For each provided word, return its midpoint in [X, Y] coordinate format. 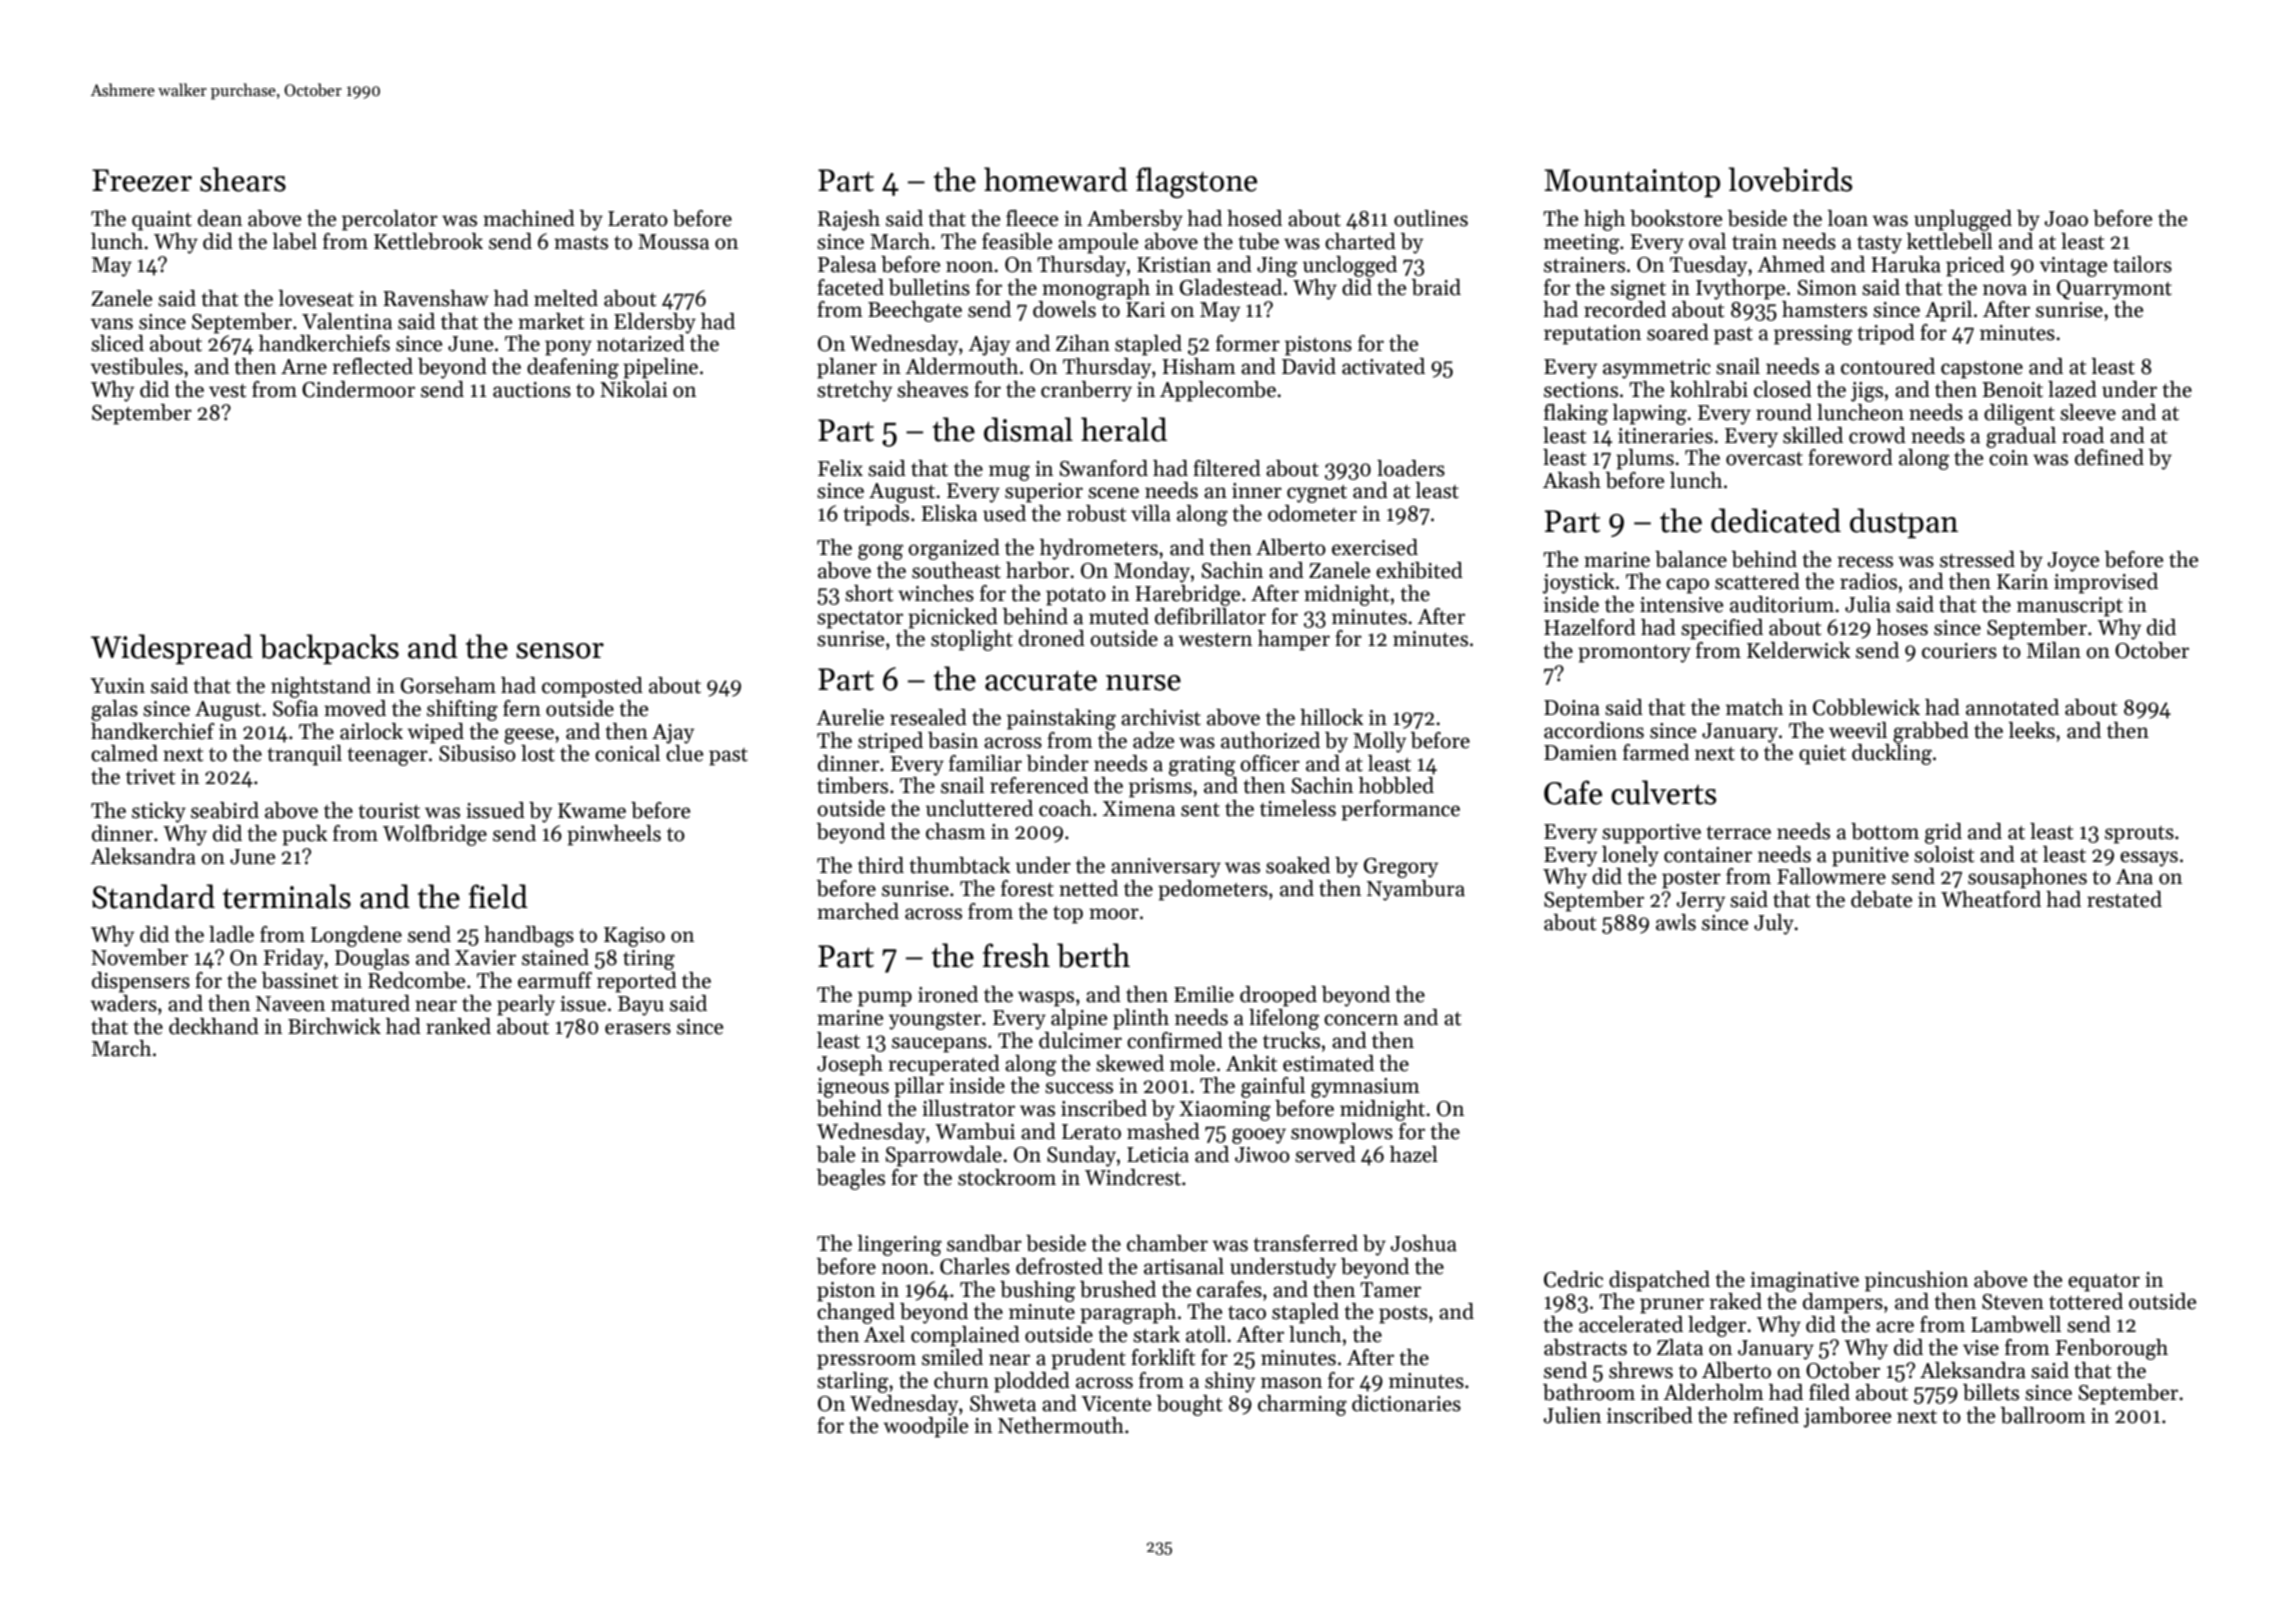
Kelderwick [1798, 650]
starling [852, 1382]
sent [1200, 810]
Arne [304, 367]
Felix [840, 468]
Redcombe [416, 980]
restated [2124, 899]
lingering [900, 1245]
